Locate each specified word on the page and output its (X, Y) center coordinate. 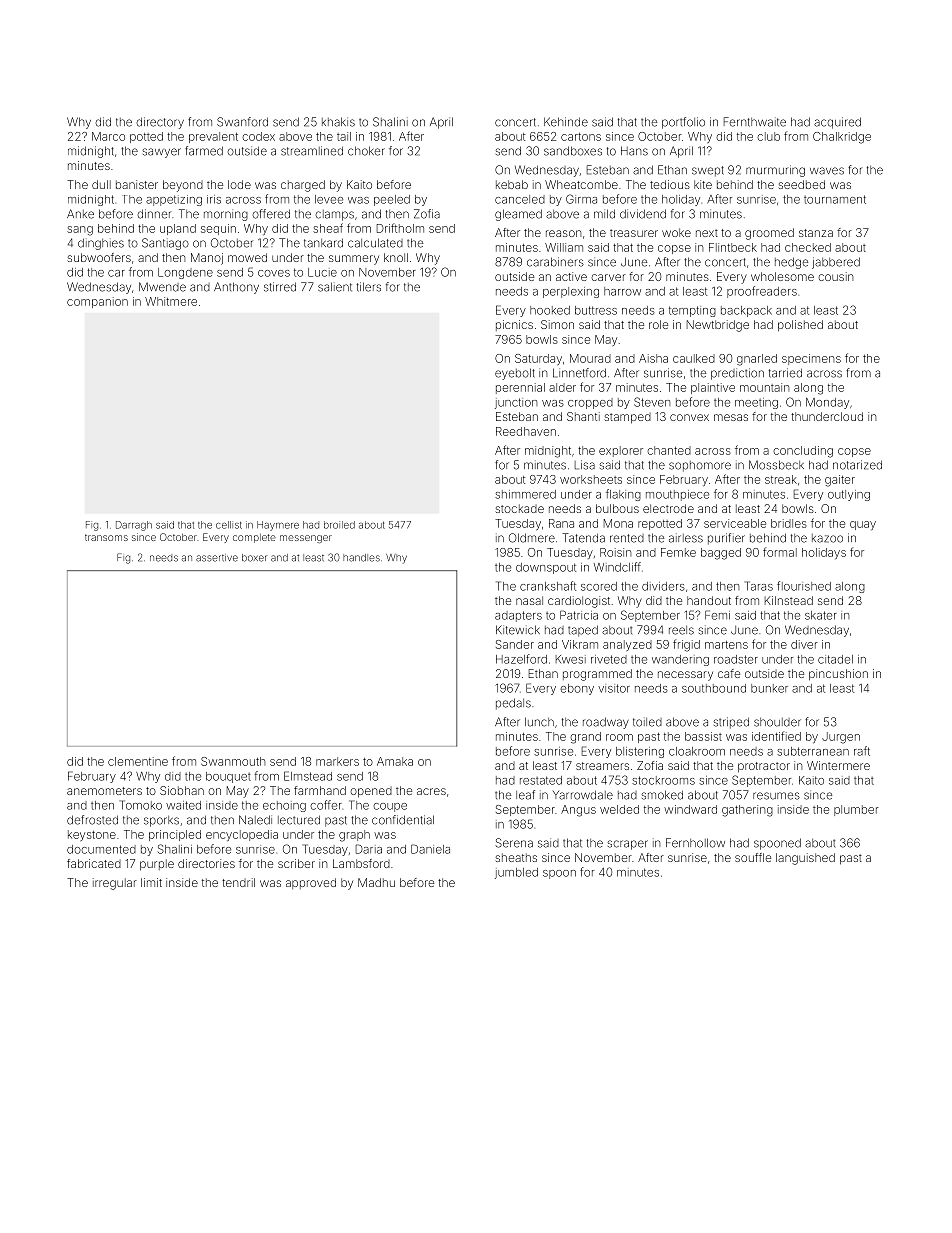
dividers (663, 586)
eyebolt (515, 374)
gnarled (757, 360)
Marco (108, 136)
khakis (338, 122)
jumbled (516, 873)
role (658, 324)
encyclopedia (242, 835)
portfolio (683, 123)
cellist (229, 525)
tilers (369, 287)
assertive (217, 558)
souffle (753, 857)
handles (361, 558)
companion (97, 302)
